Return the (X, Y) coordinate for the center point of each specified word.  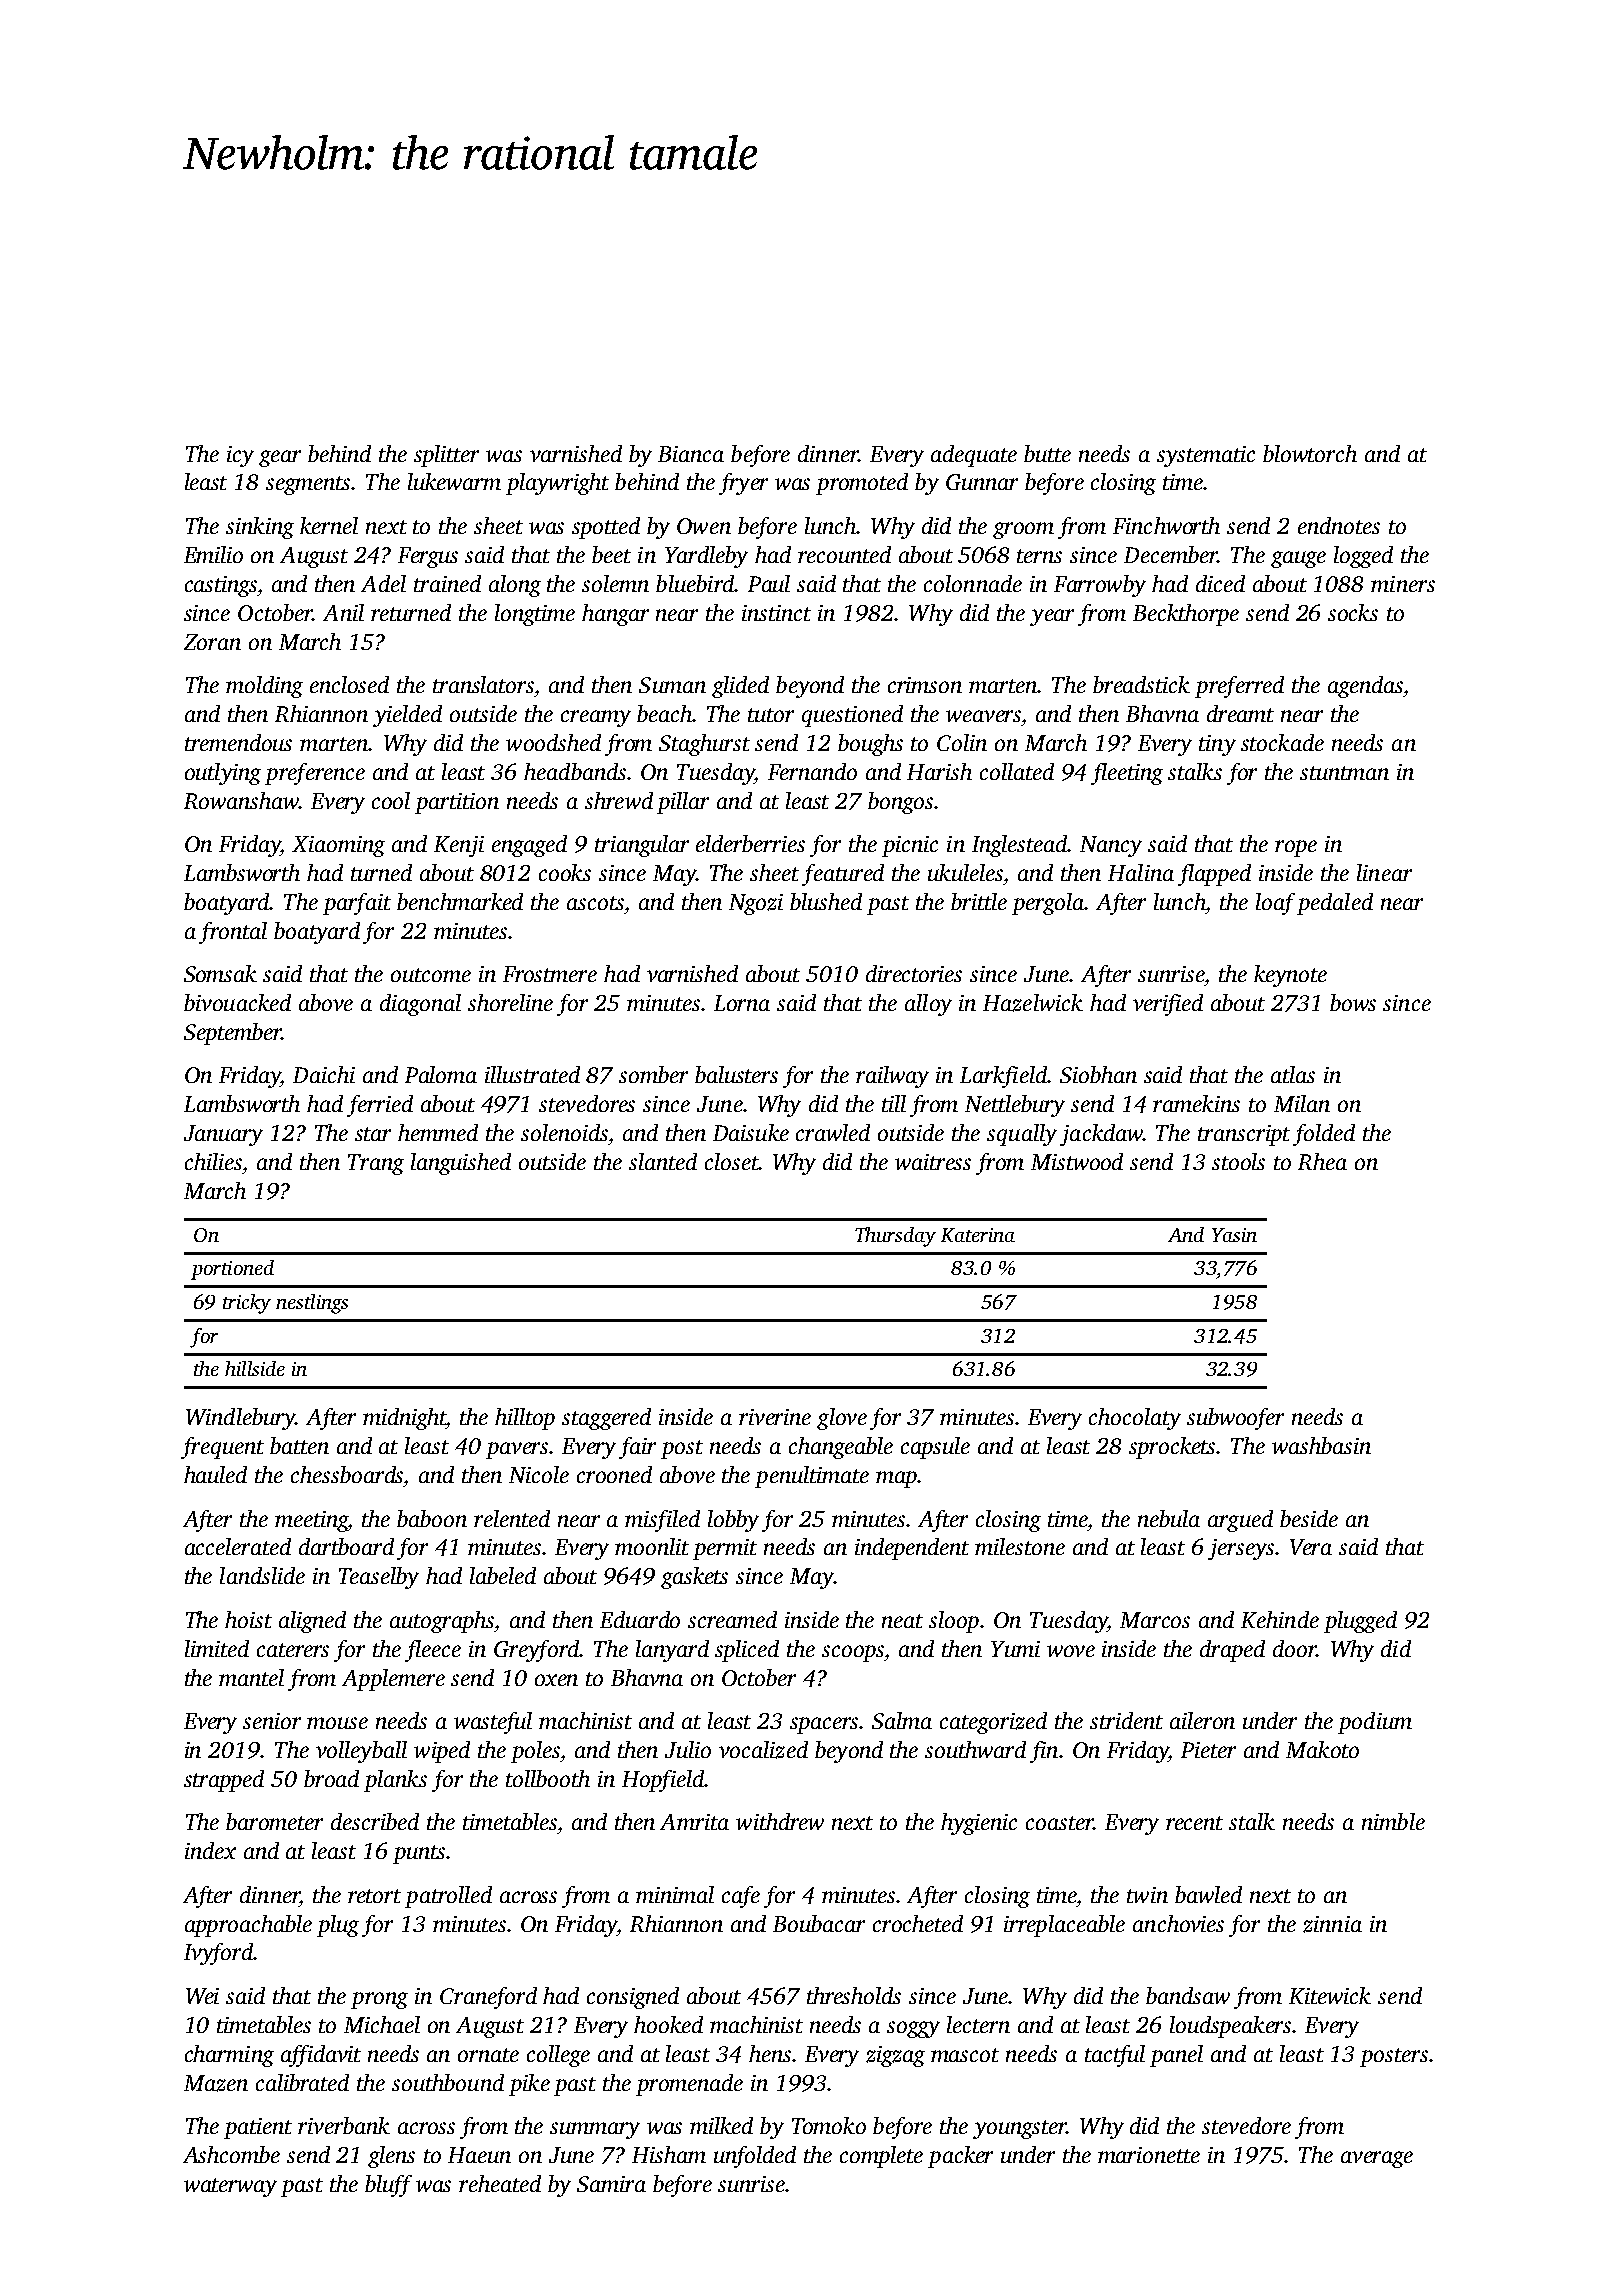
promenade (689, 2085)
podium (1375, 1723)
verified (1168, 1005)
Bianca (691, 454)
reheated (500, 2183)
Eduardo (640, 1619)
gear (280, 458)
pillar (683, 803)
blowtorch (1310, 453)
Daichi (324, 1074)
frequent (222, 1448)
